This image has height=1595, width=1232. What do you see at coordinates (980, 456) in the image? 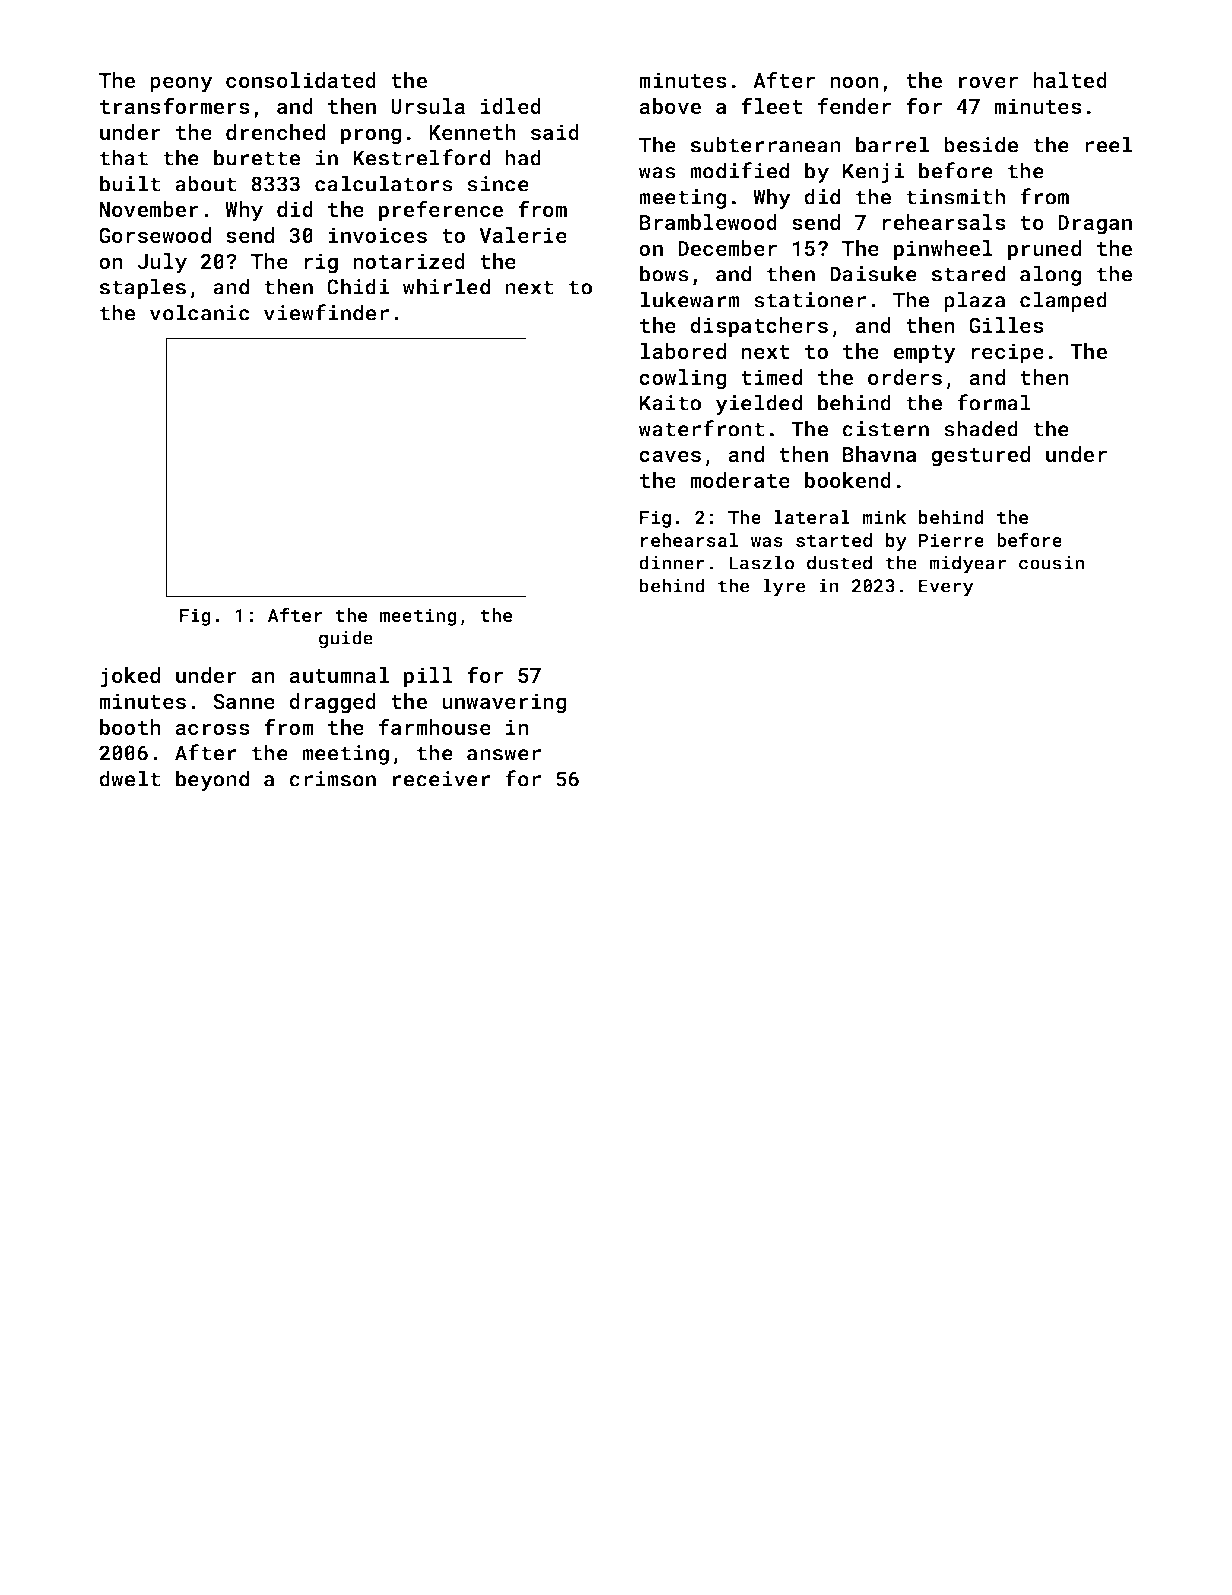
I see `gestured` at bounding box center [980, 456].
